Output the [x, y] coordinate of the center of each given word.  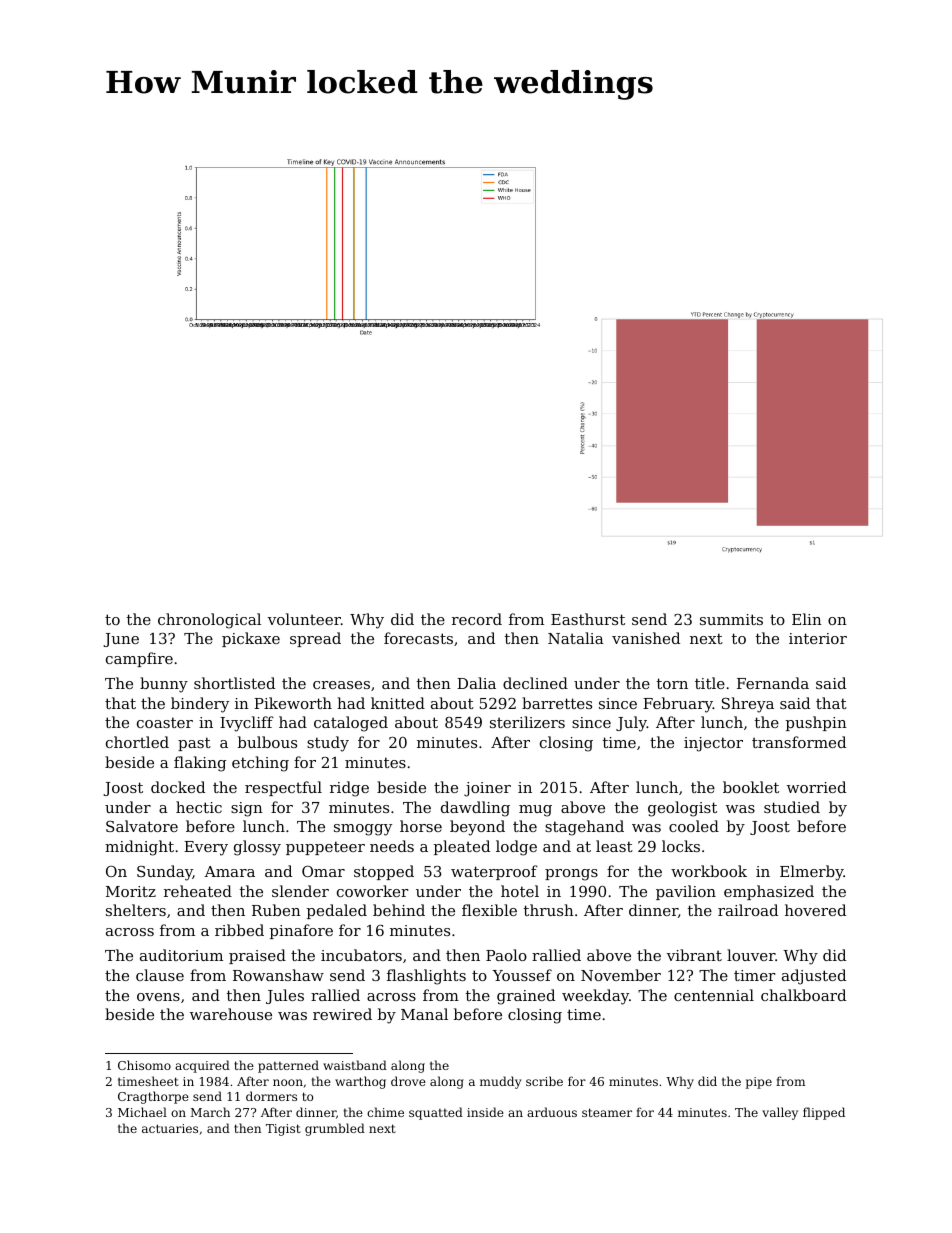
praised [257, 956]
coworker [373, 891]
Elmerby [812, 873]
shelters [136, 910]
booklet [751, 787]
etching [260, 764]
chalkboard [803, 995]
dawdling [475, 809]
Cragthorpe [153, 1097]
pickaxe [251, 639]
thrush [549, 910]
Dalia [476, 683]
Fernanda [773, 683]
